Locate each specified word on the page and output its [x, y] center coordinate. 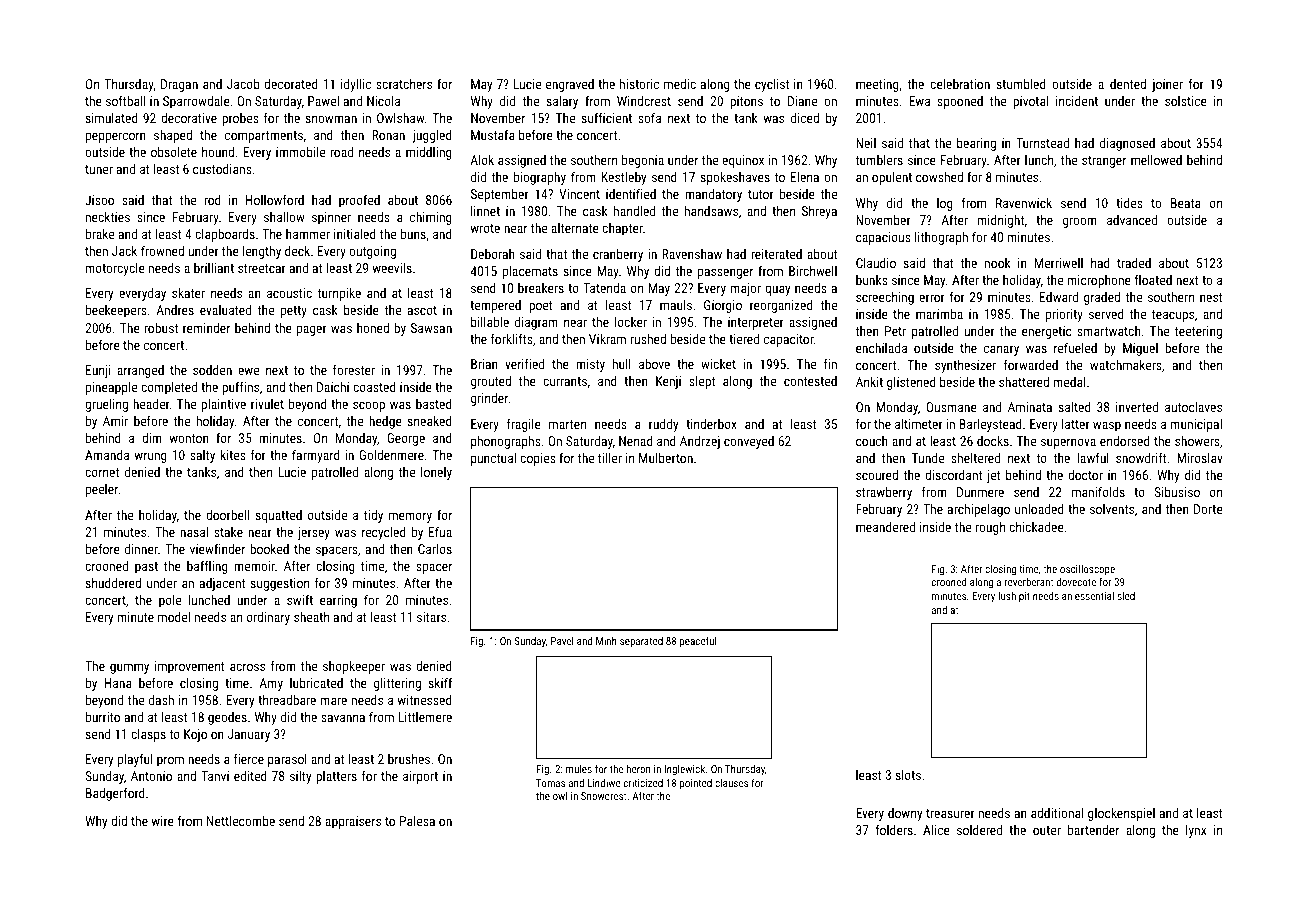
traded [1134, 263]
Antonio [151, 776]
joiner [1167, 85]
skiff [440, 682]
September [500, 195]
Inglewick [685, 770]
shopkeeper [354, 667]
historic [639, 83]
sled [1126, 596]
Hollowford [275, 199]
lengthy [262, 252]
